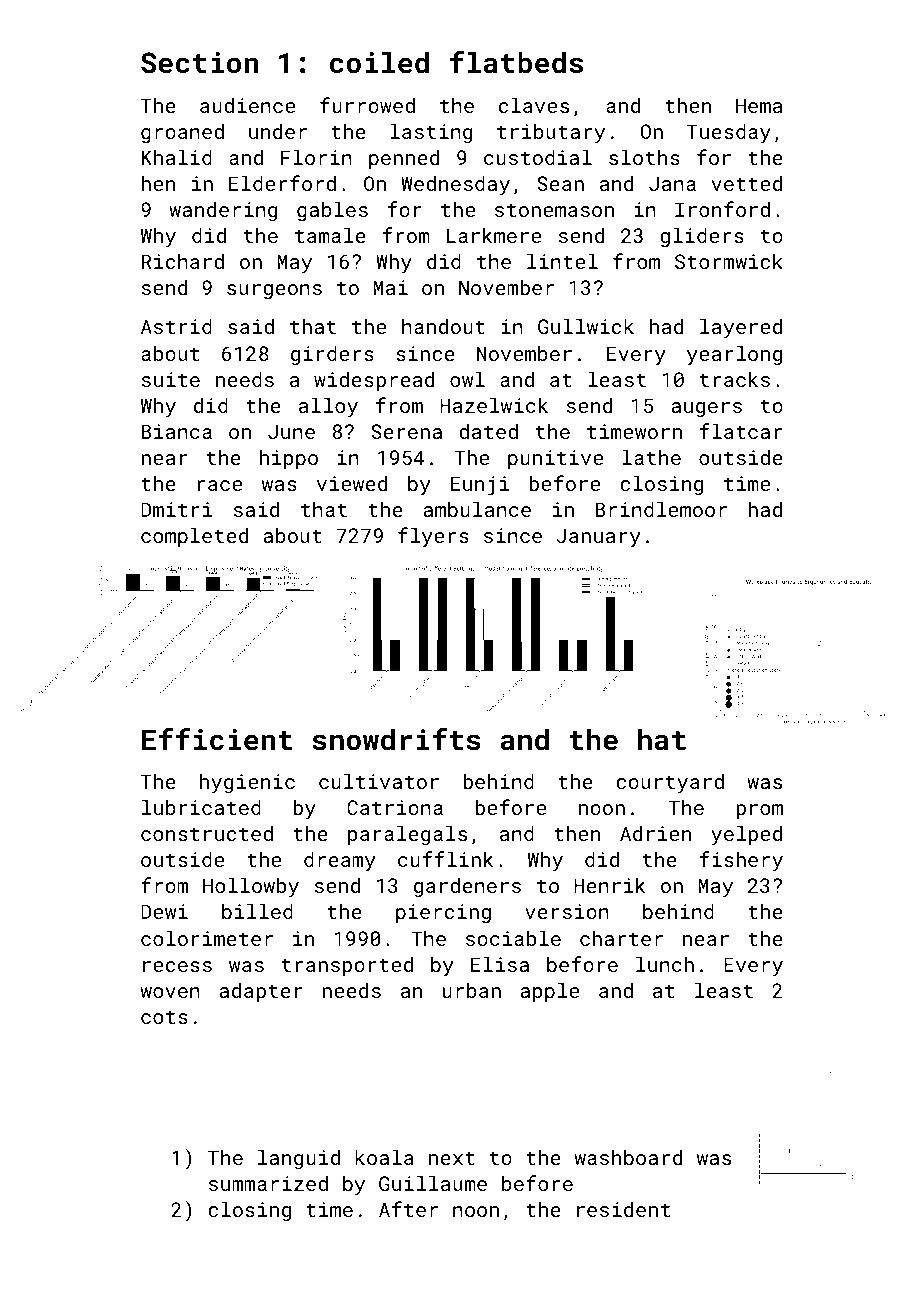 This page has width=924, height=1314. I want to click on penned, so click(404, 159).
